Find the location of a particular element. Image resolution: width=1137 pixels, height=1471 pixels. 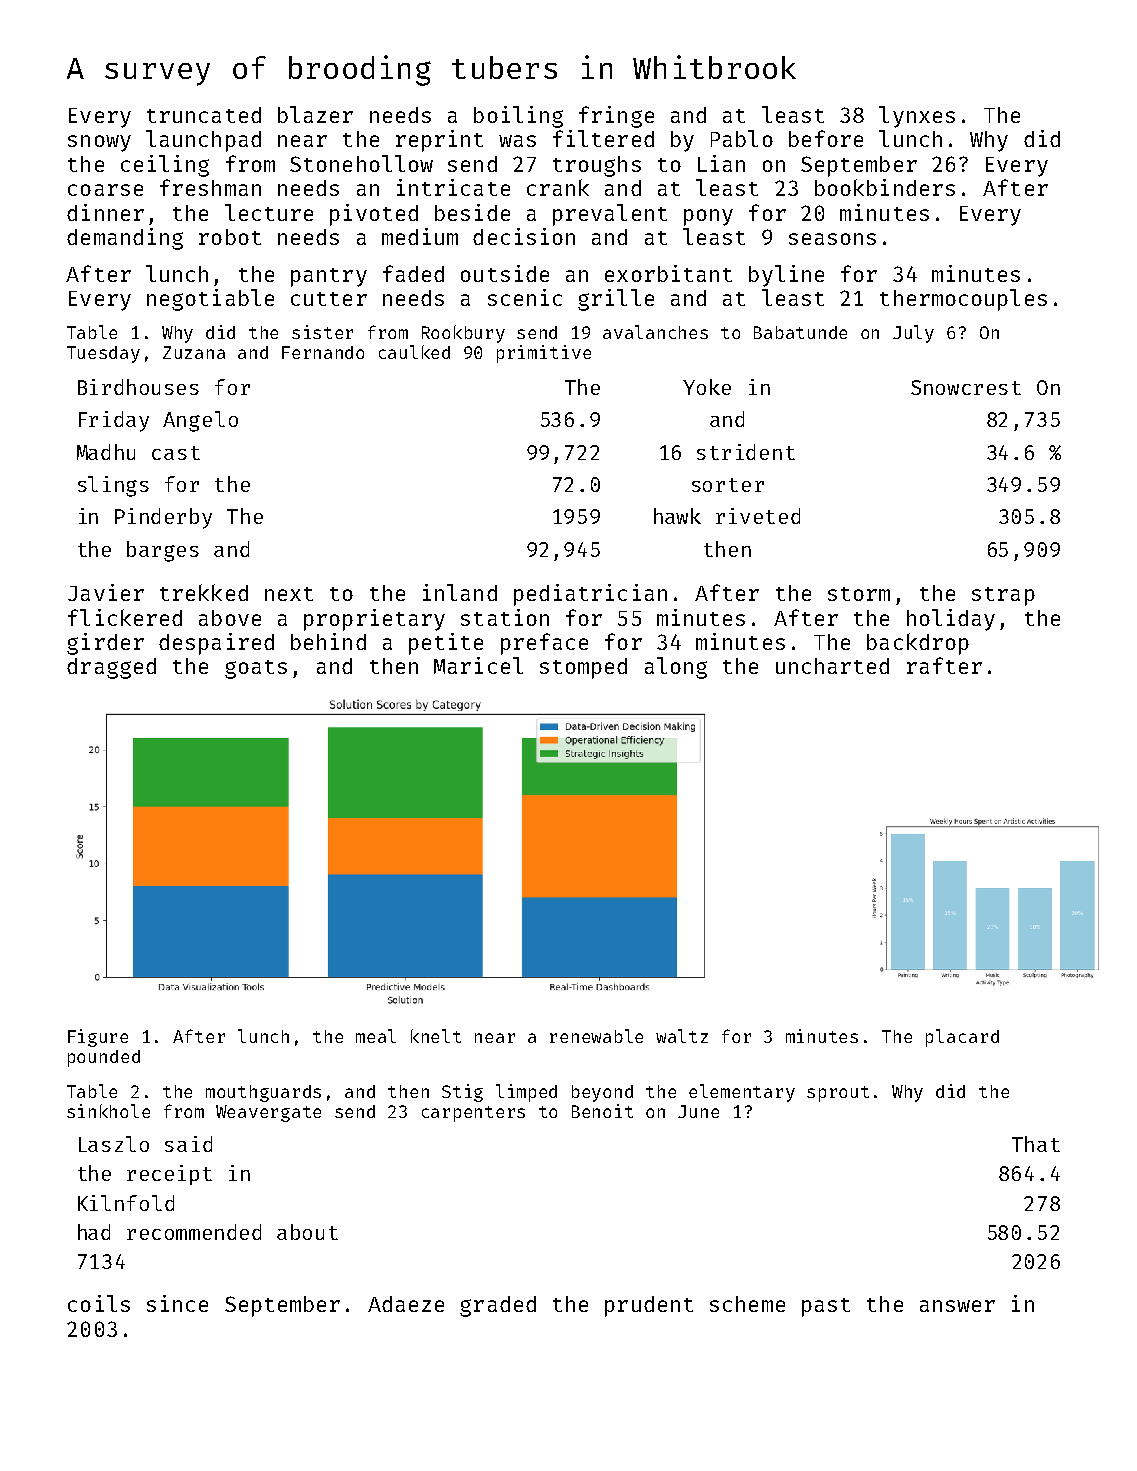

blazer is located at coordinates (315, 114).
